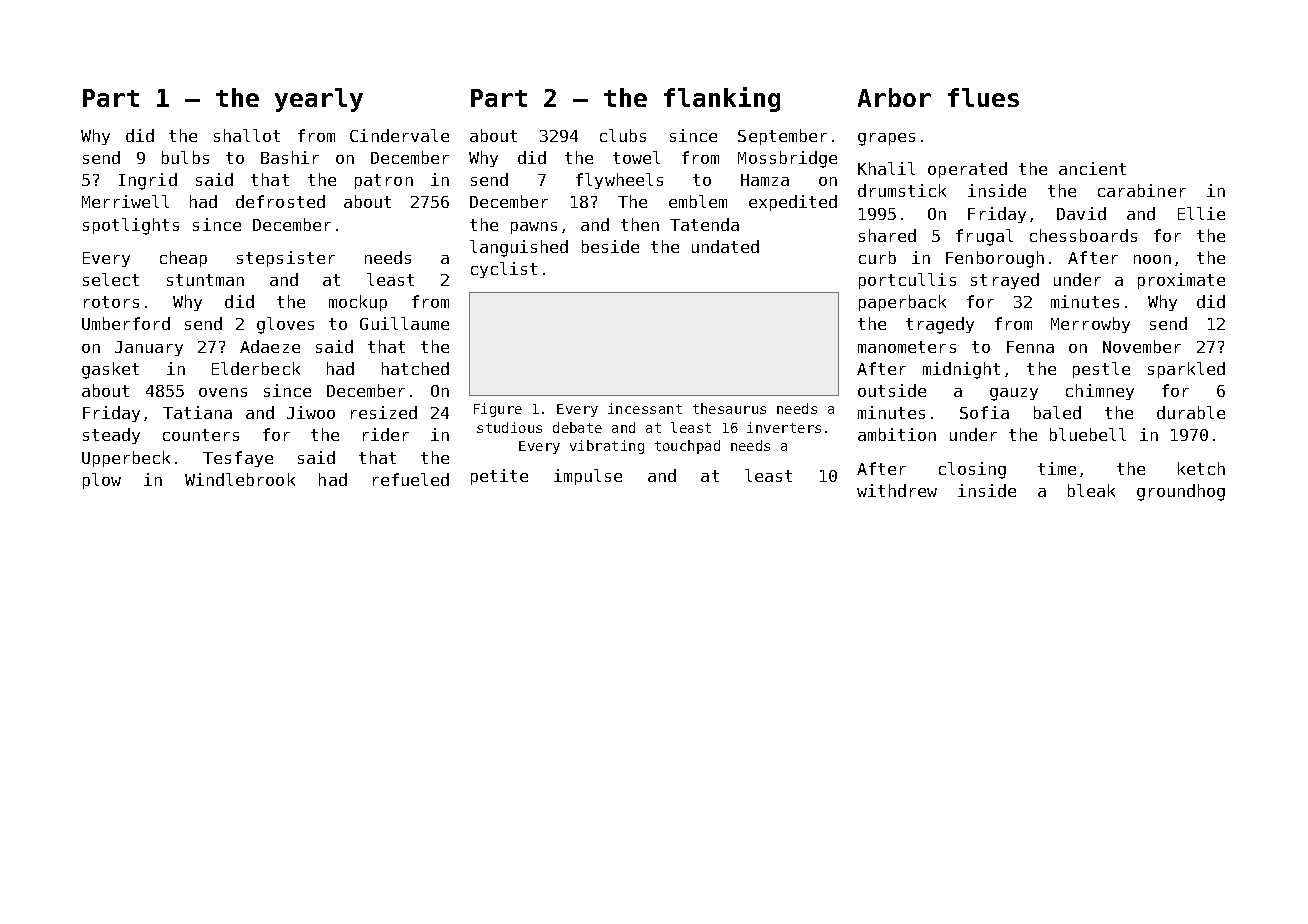  What do you see at coordinates (319, 100) in the screenshot?
I see `yearly` at bounding box center [319, 100].
